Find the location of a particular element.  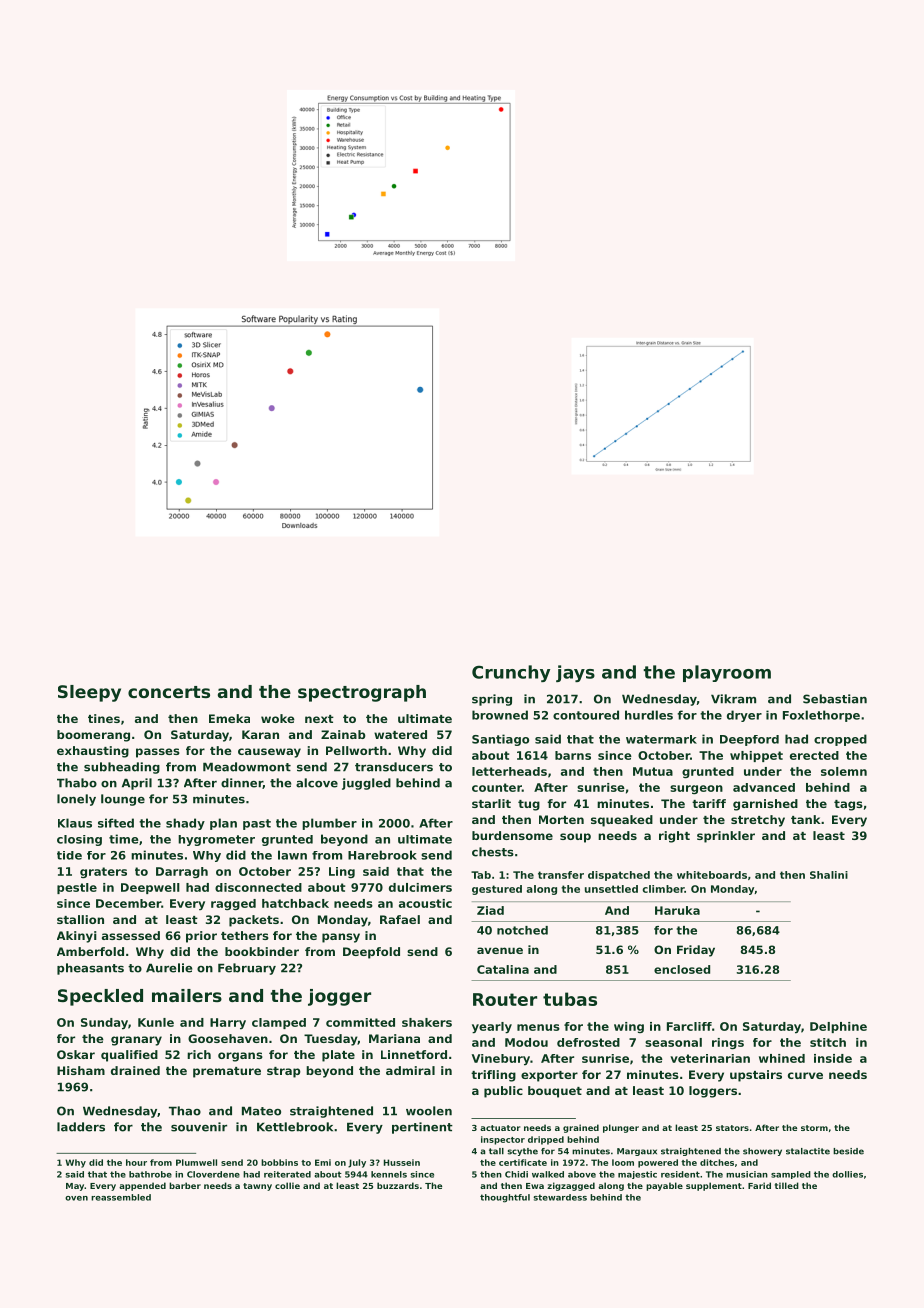

assessed is located at coordinates (131, 935).
